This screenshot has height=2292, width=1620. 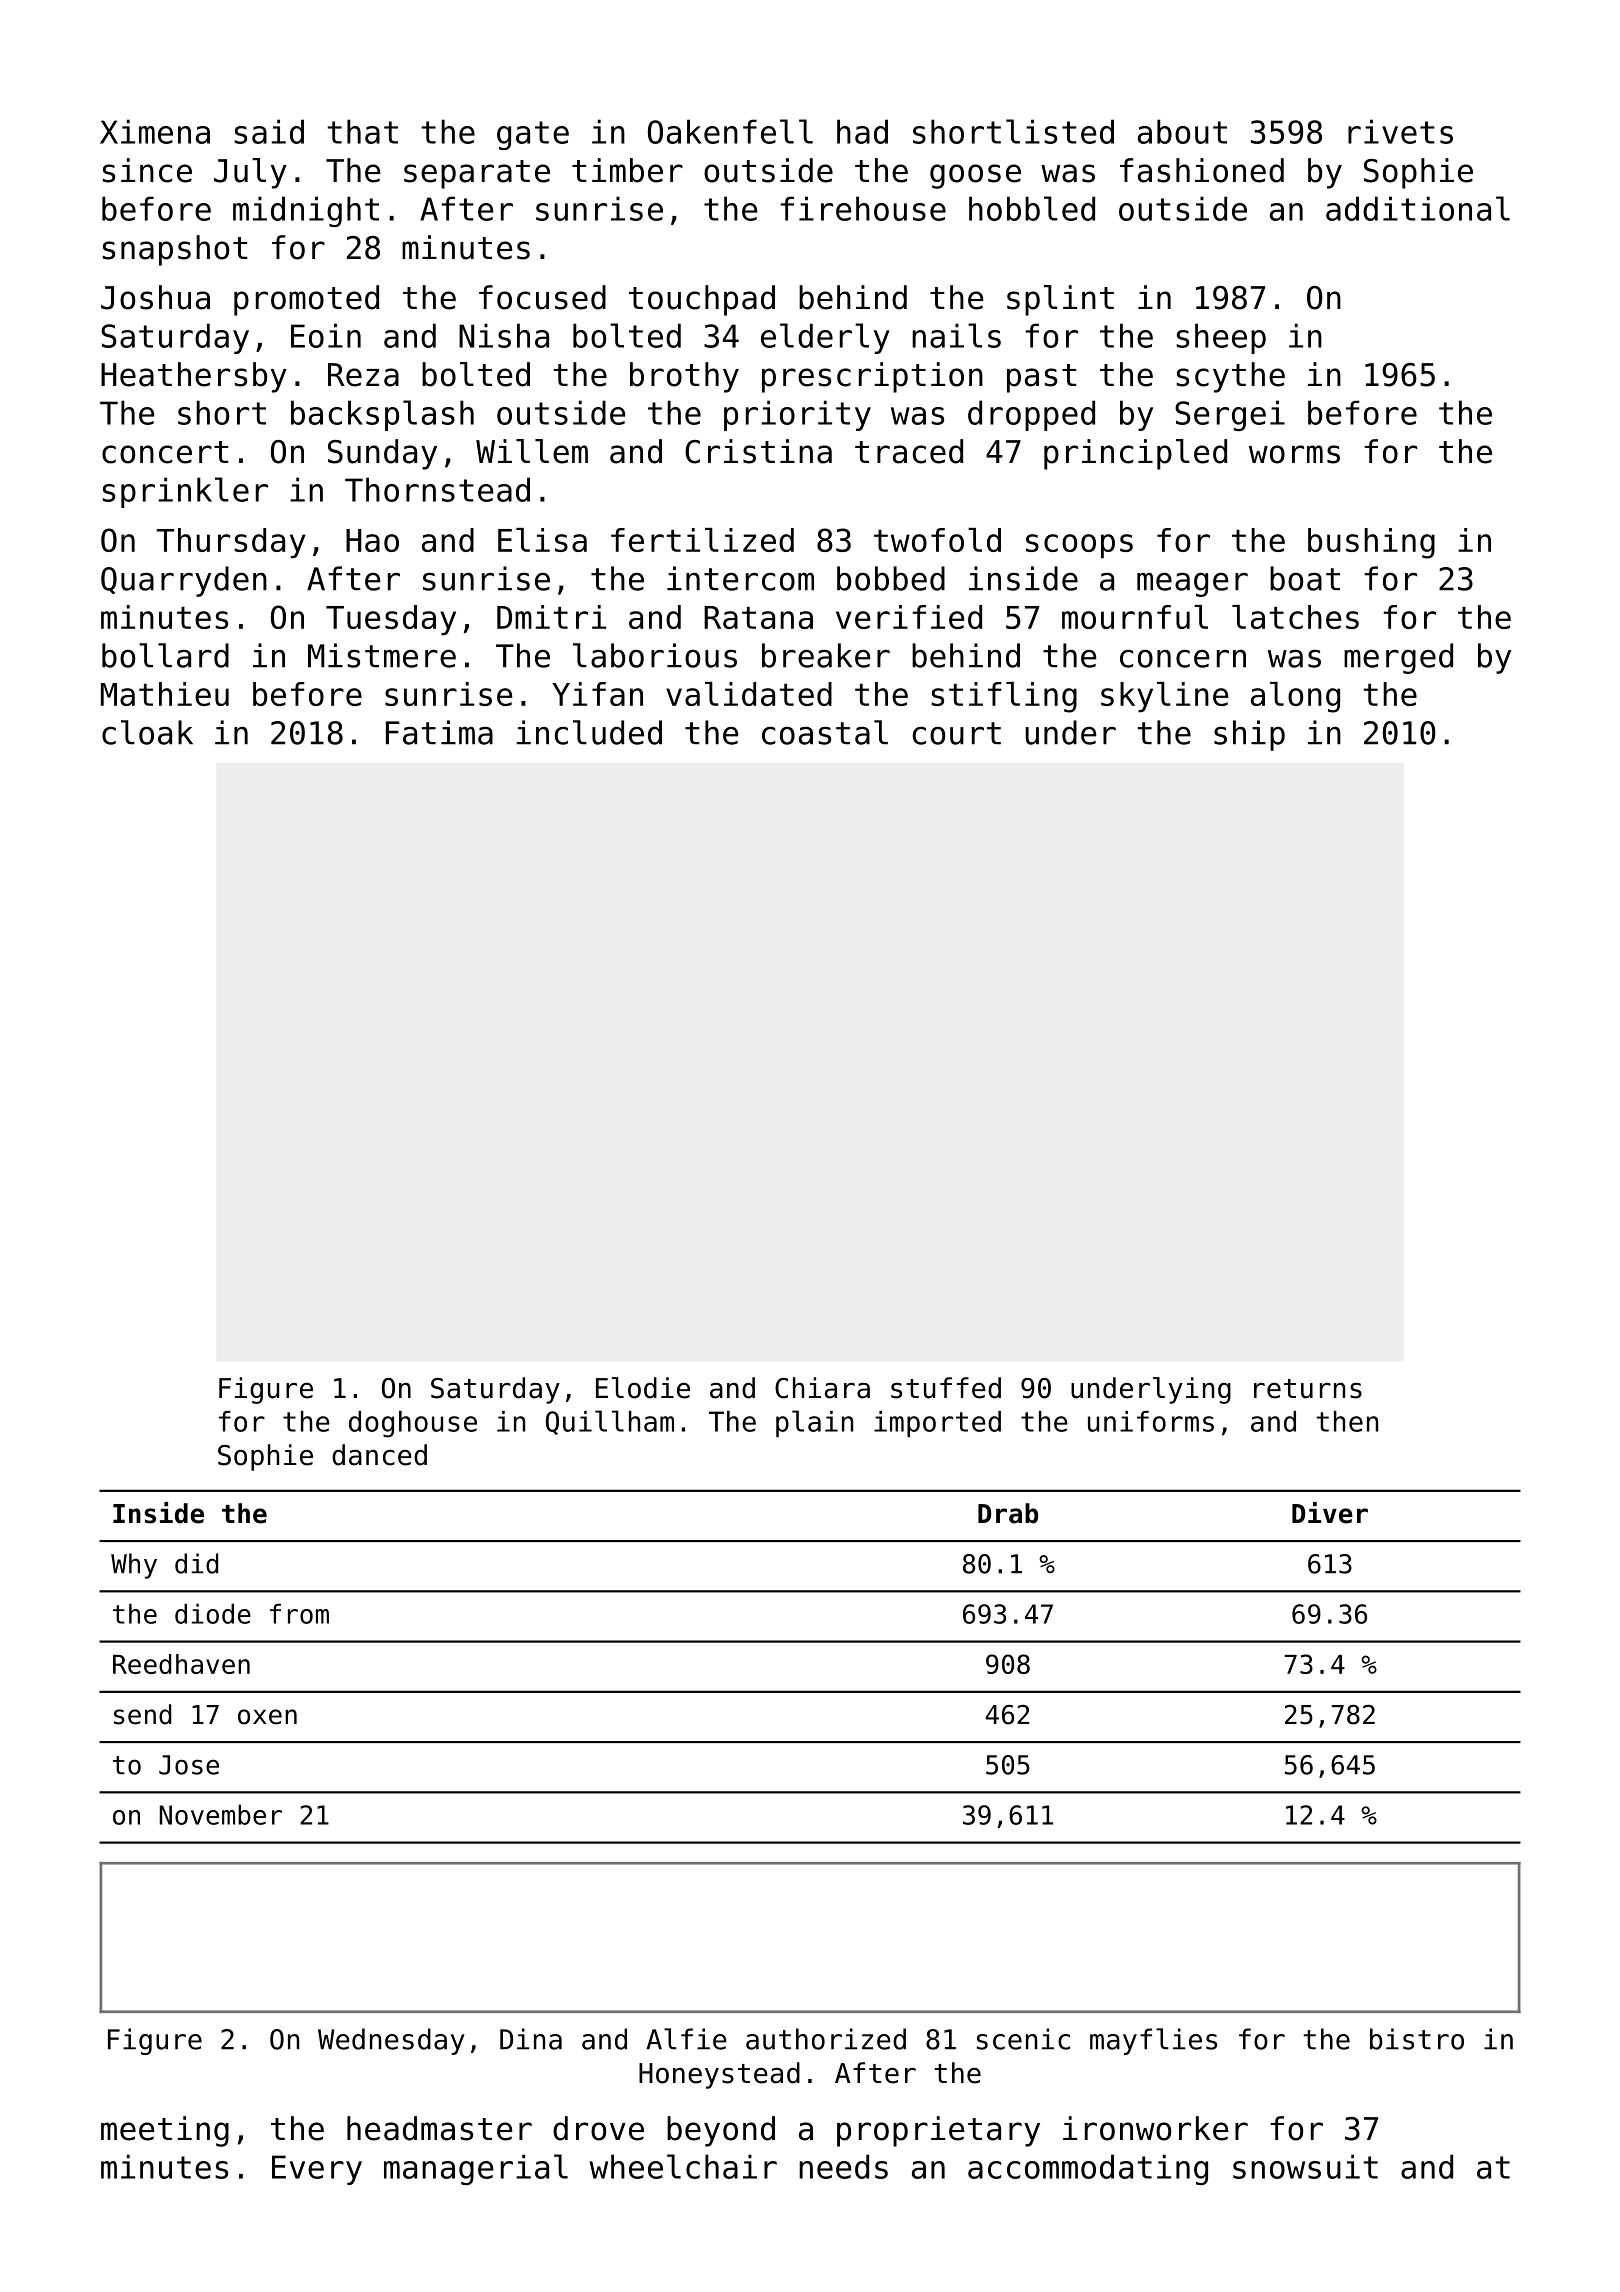 What do you see at coordinates (683, 2166) in the screenshot?
I see `wheelchair` at bounding box center [683, 2166].
